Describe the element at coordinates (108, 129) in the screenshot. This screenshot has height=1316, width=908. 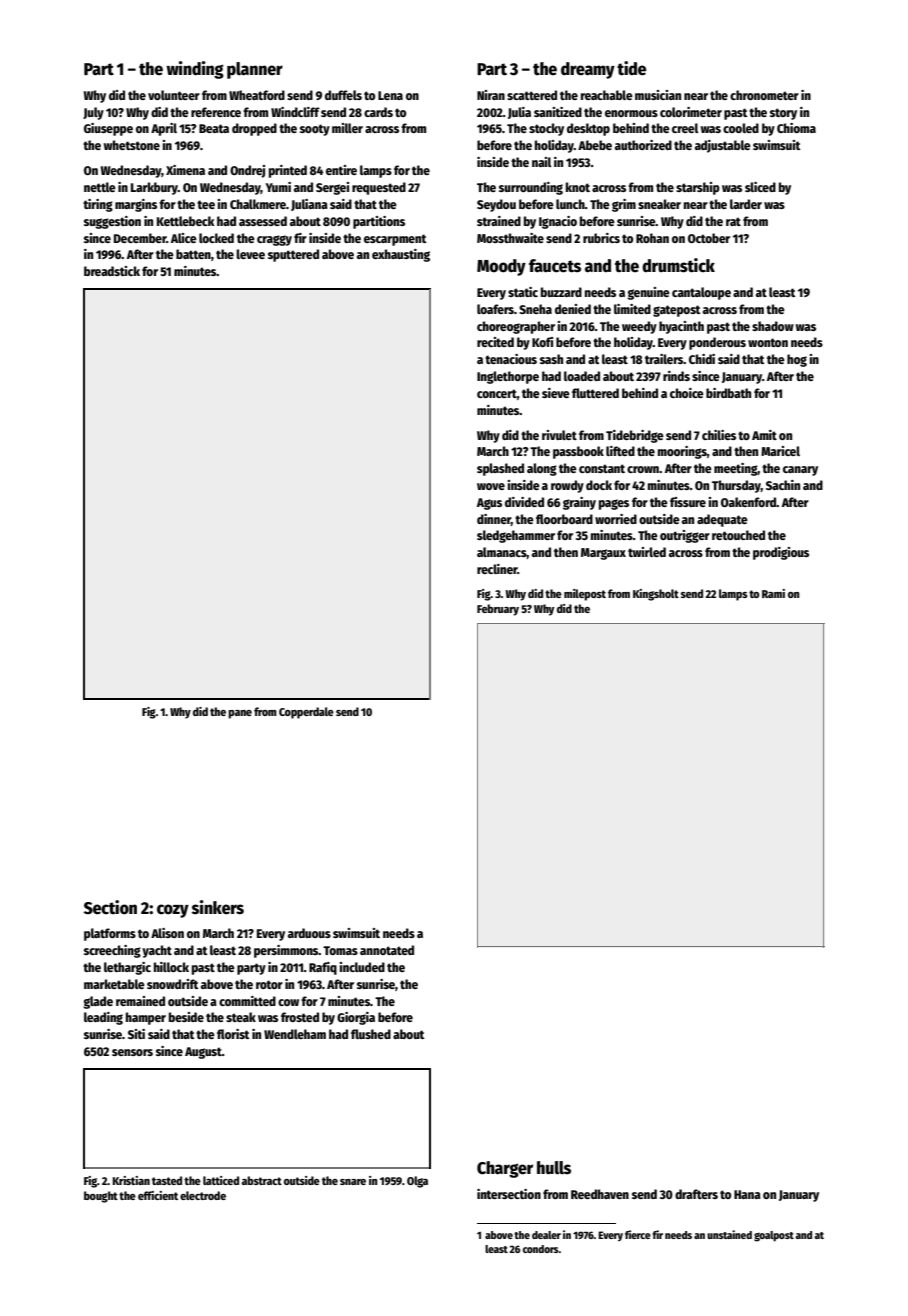
I see `Giuseppe` at that location.
